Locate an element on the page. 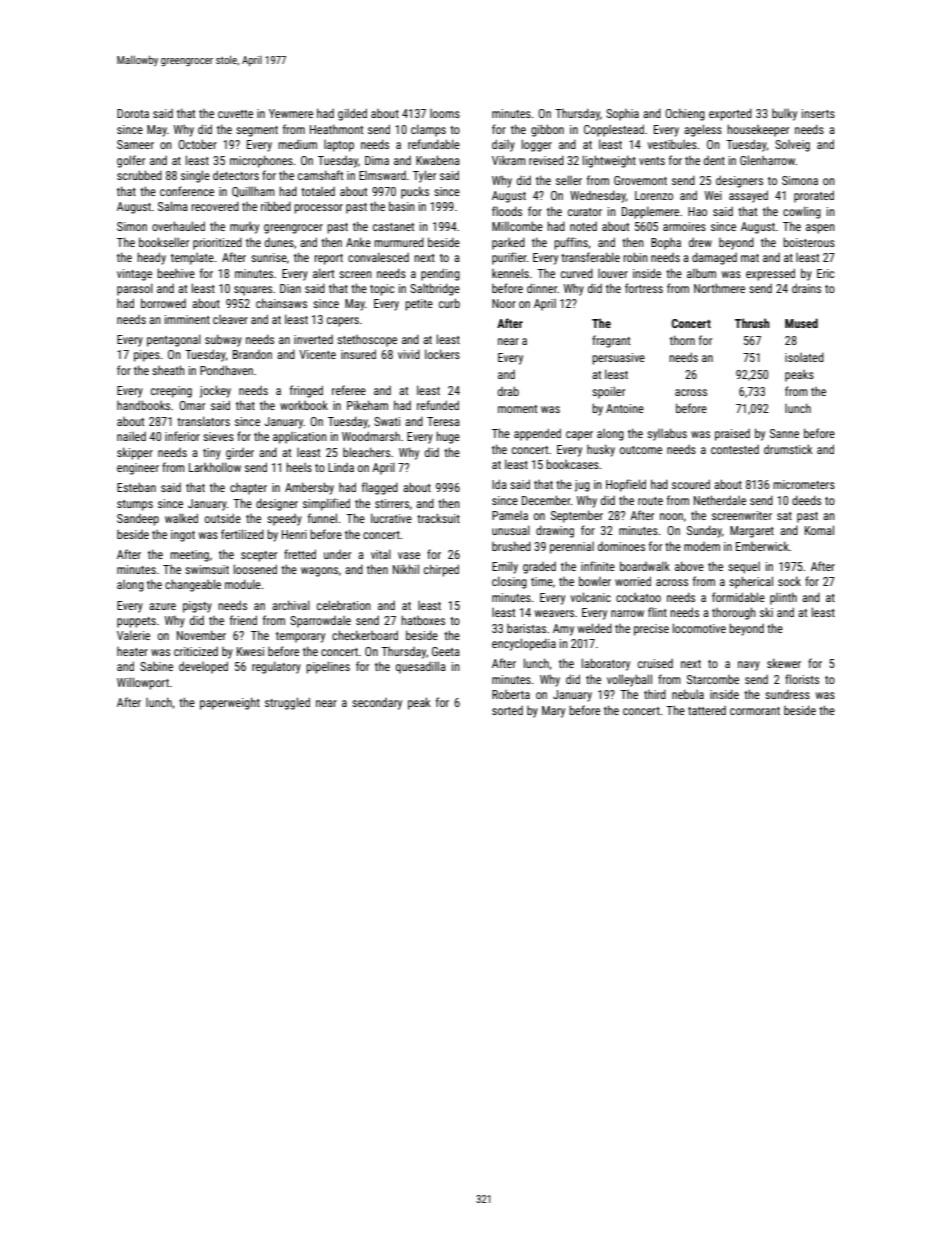 The height and width of the image is (1233, 952). daily is located at coordinates (503, 145).
